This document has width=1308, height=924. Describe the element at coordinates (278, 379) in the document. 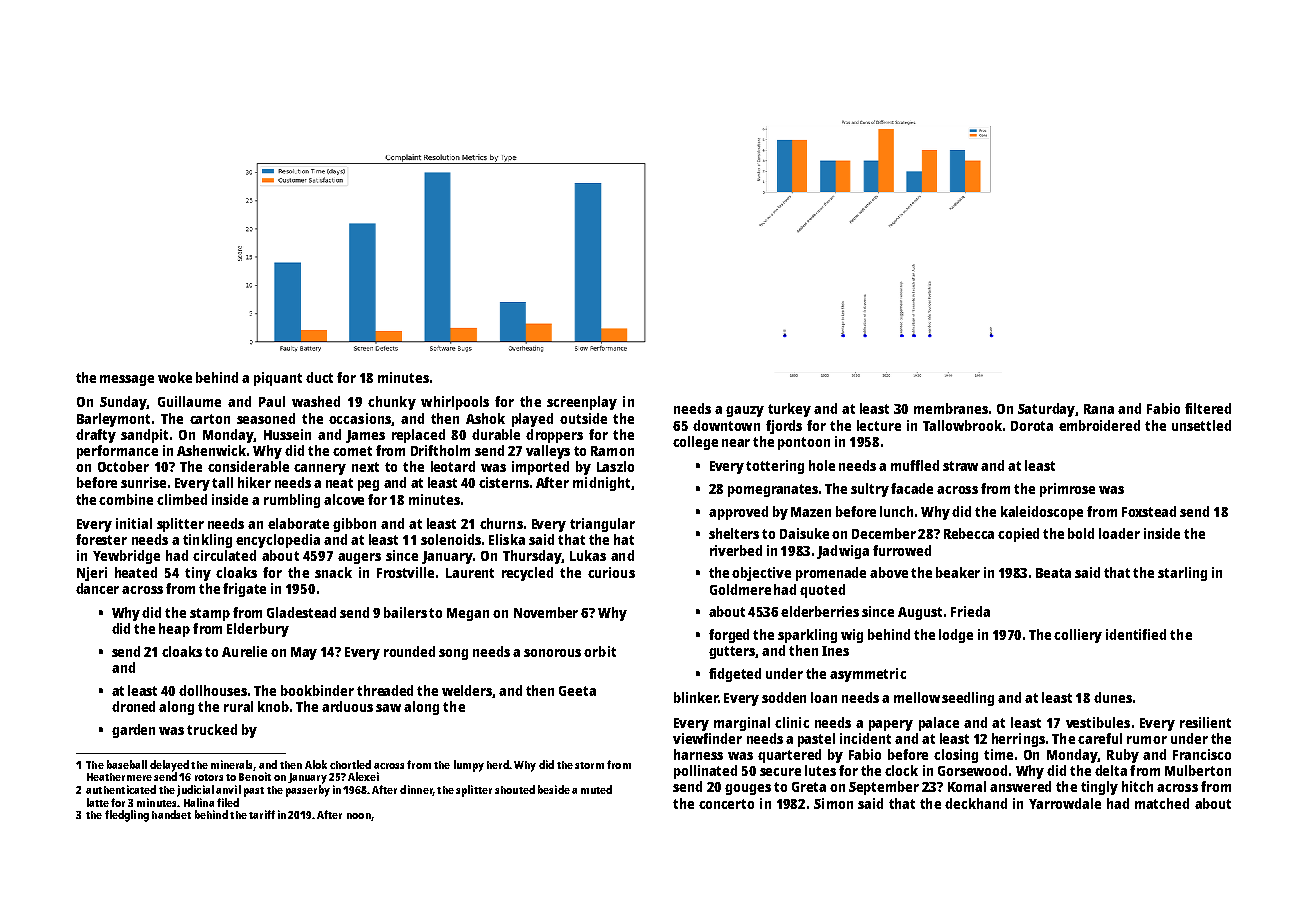

I see `piquant` at that location.
